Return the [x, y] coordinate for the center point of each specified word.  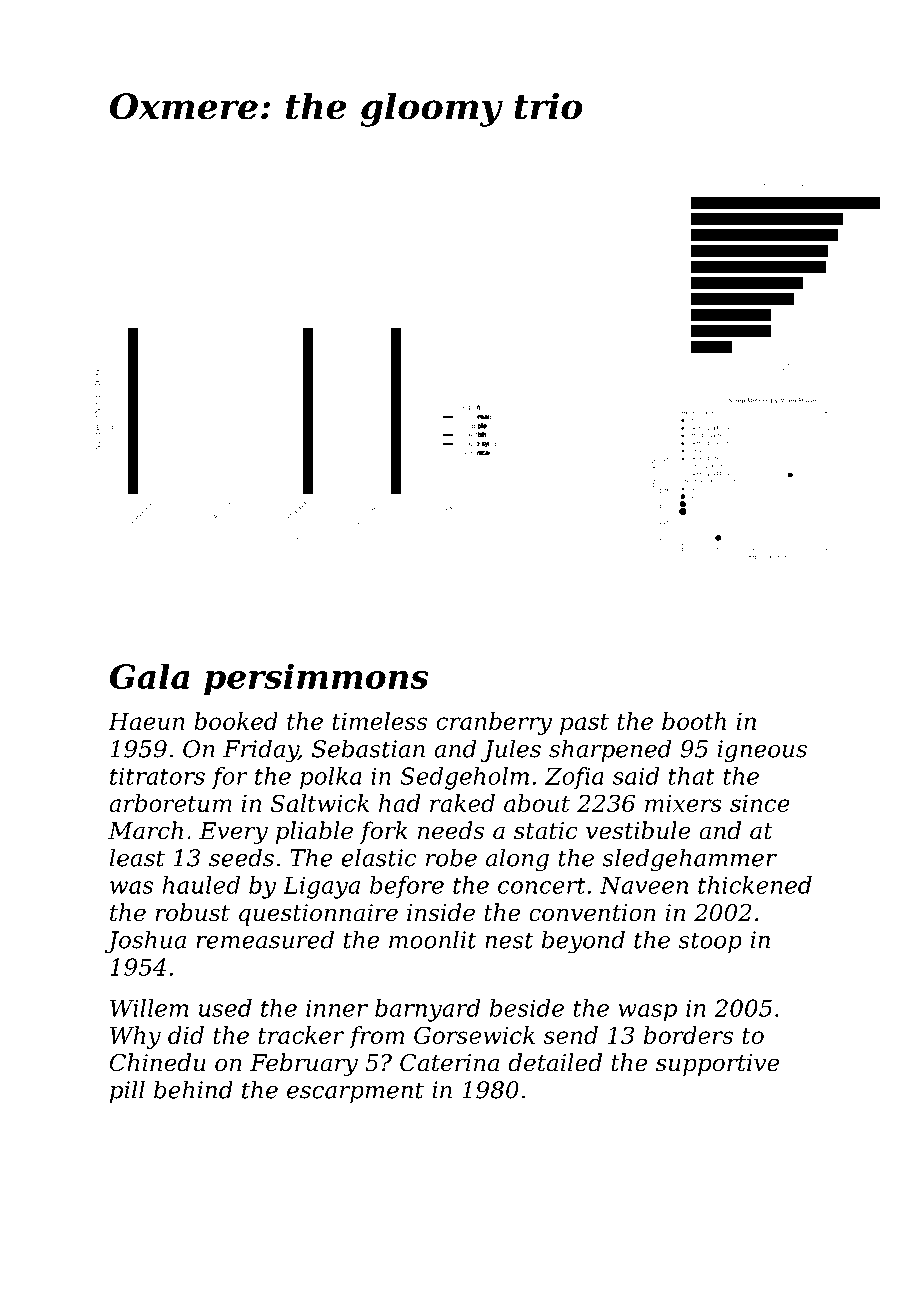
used [225, 1008]
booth [694, 721]
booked [236, 721]
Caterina [449, 1063]
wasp [647, 1013]
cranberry [494, 723]
